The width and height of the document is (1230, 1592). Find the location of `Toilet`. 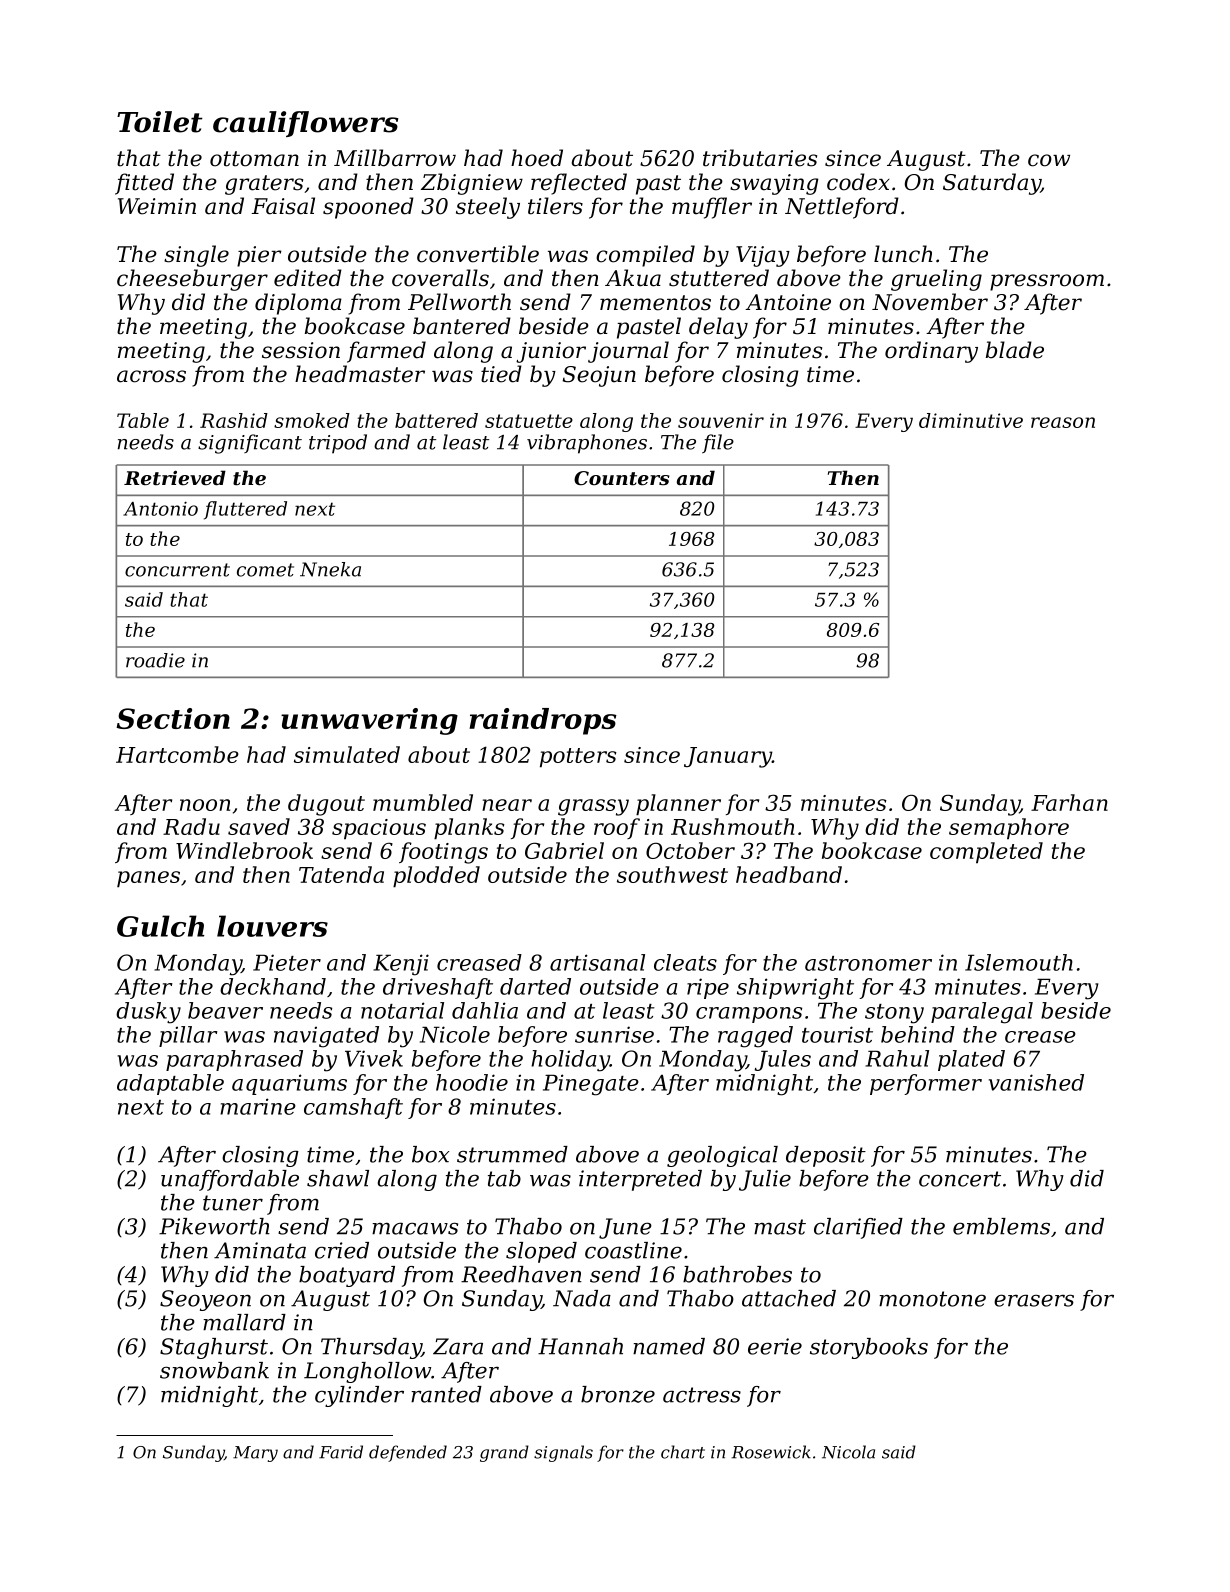

Toilet is located at coordinates (160, 122).
